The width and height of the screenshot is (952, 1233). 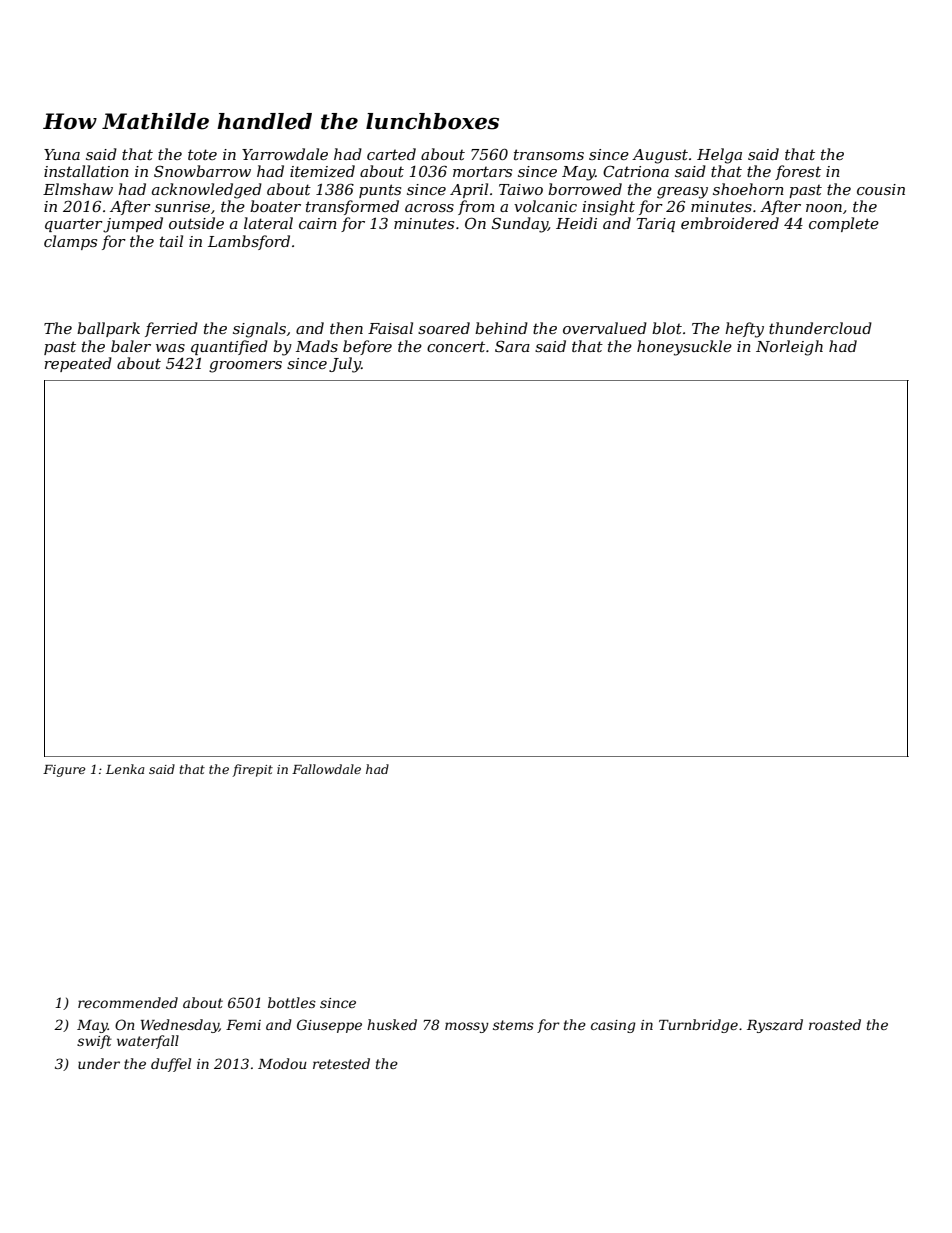 I want to click on Norleigh, so click(x=789, y=348).
